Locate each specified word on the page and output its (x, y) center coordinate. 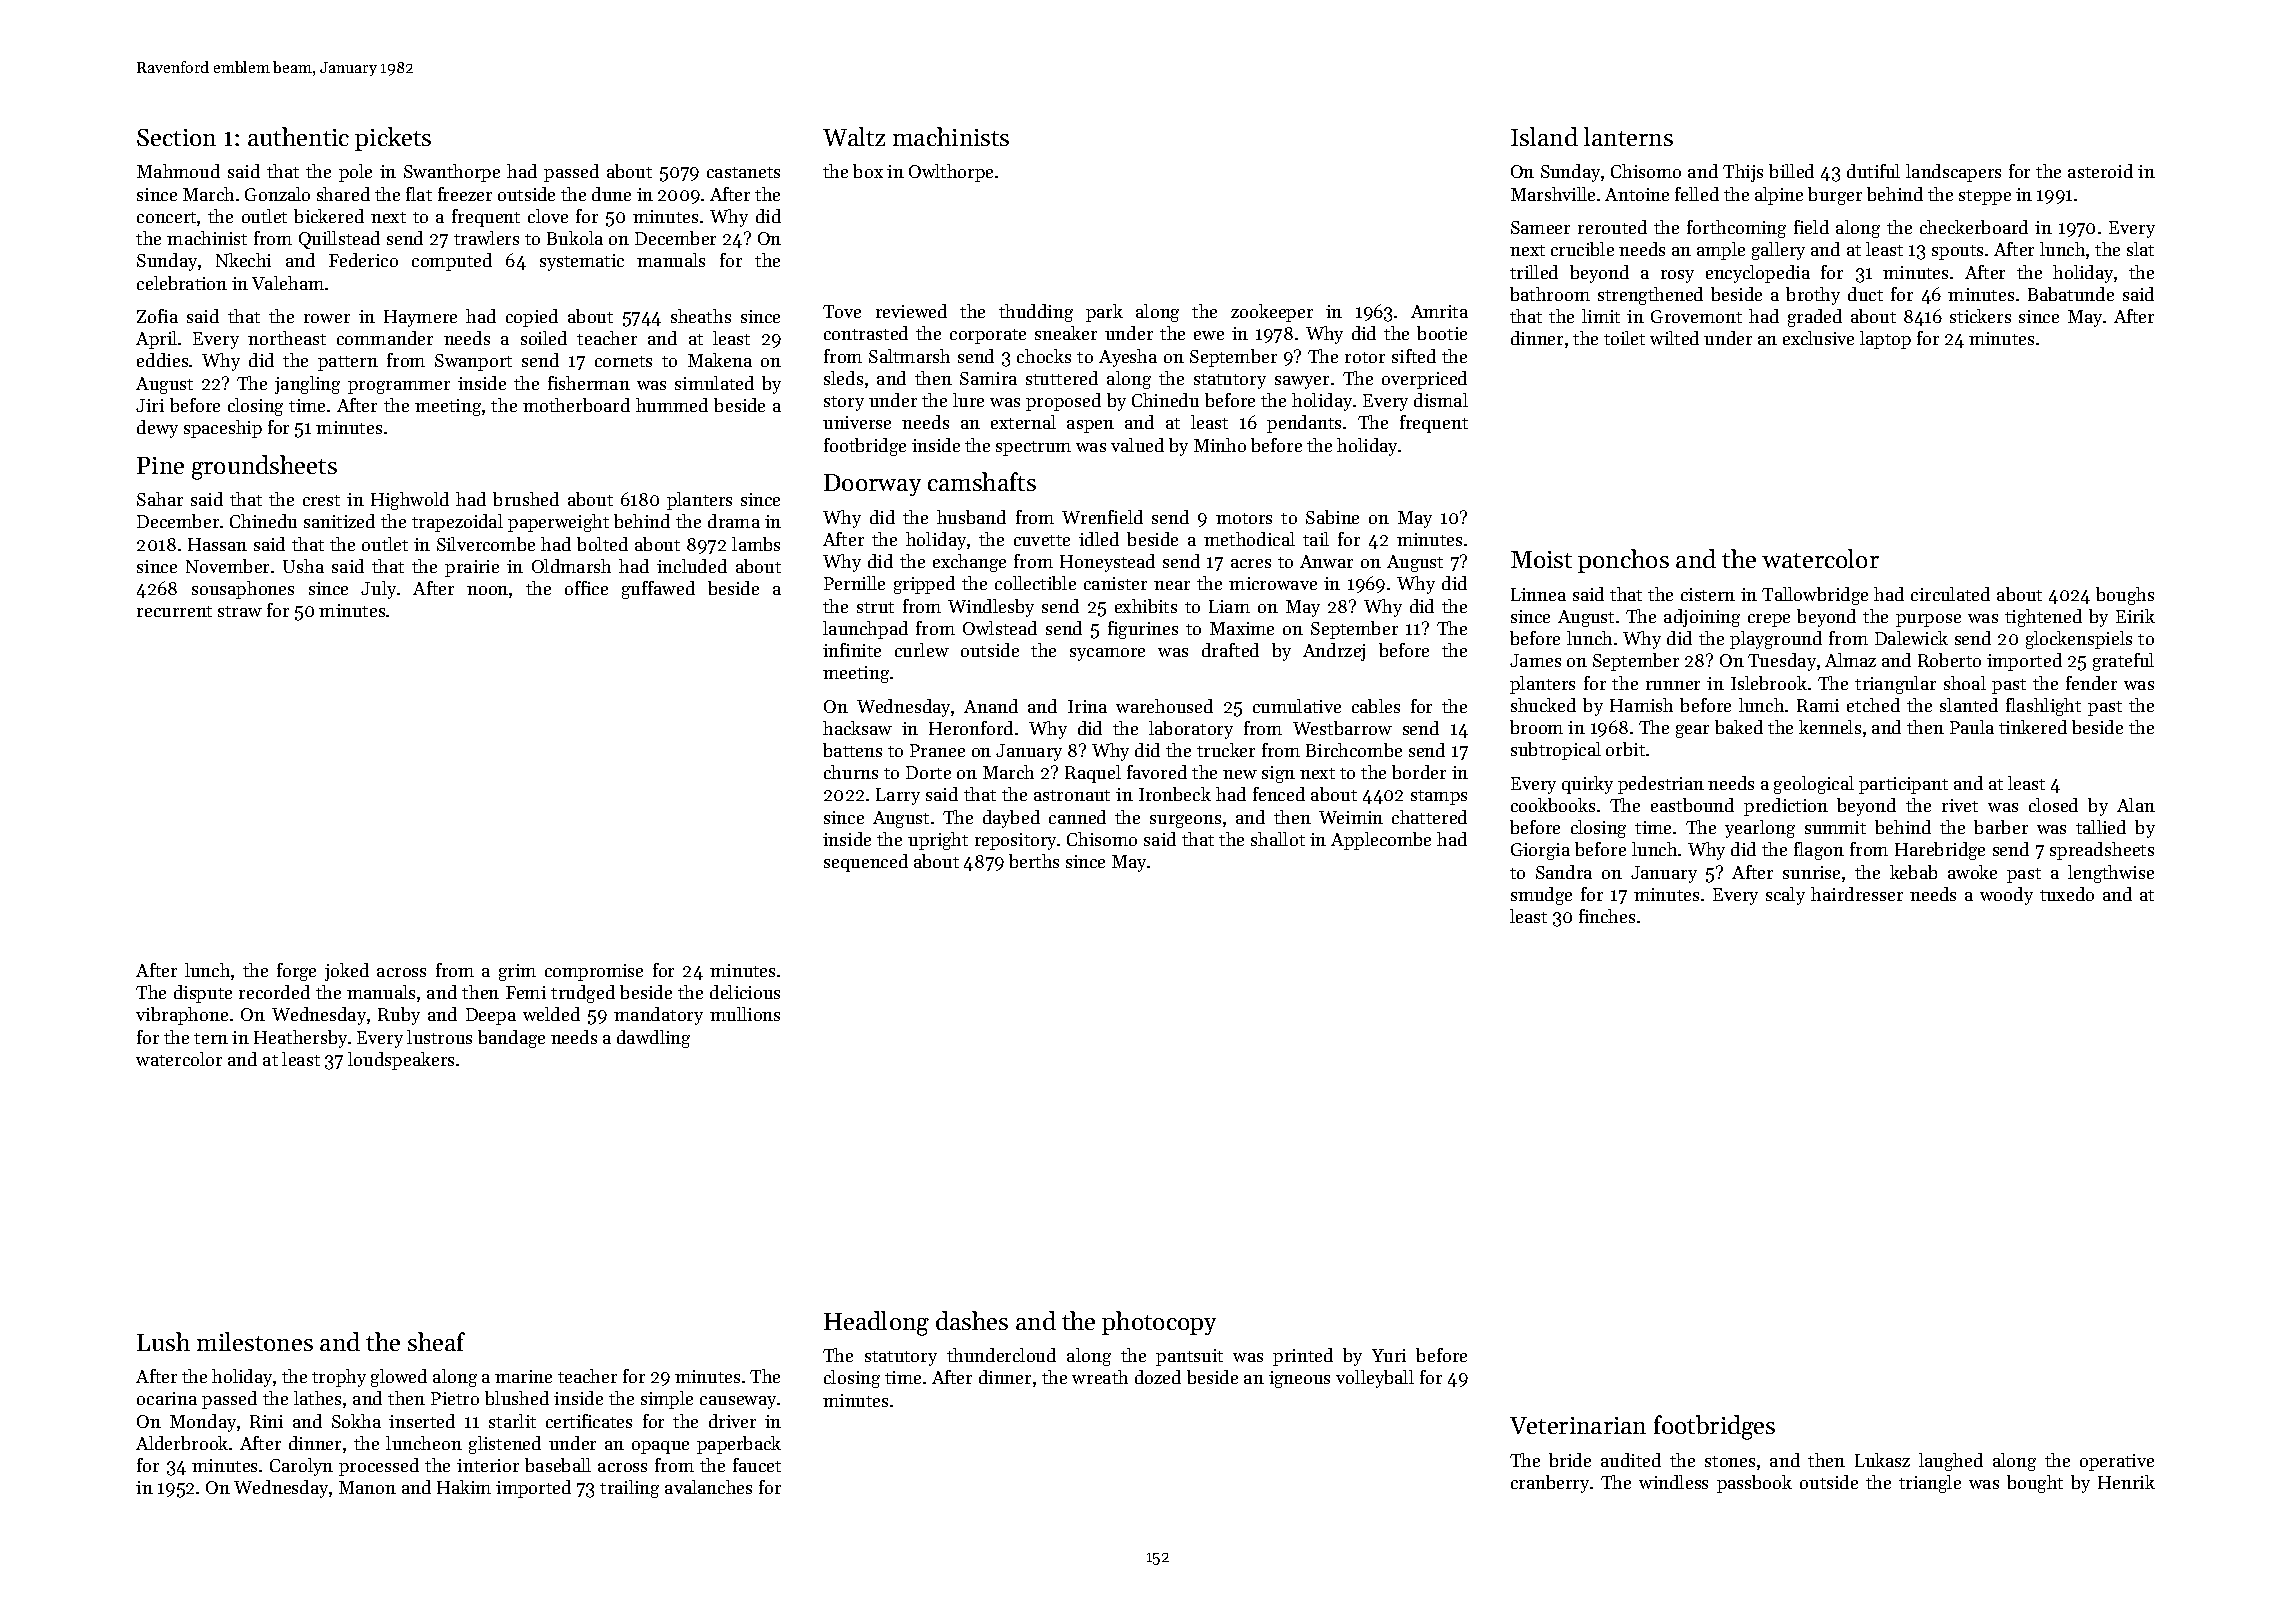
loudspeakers (401, 1061)
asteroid (2100, 171)
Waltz (854, 136)
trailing (629, 1489)
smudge (1541, 896)
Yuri (1389, 1355)
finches (1607, 916)
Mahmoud (178, 171)
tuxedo (2067, 894)
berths (1034, 861)
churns (851, 772)
